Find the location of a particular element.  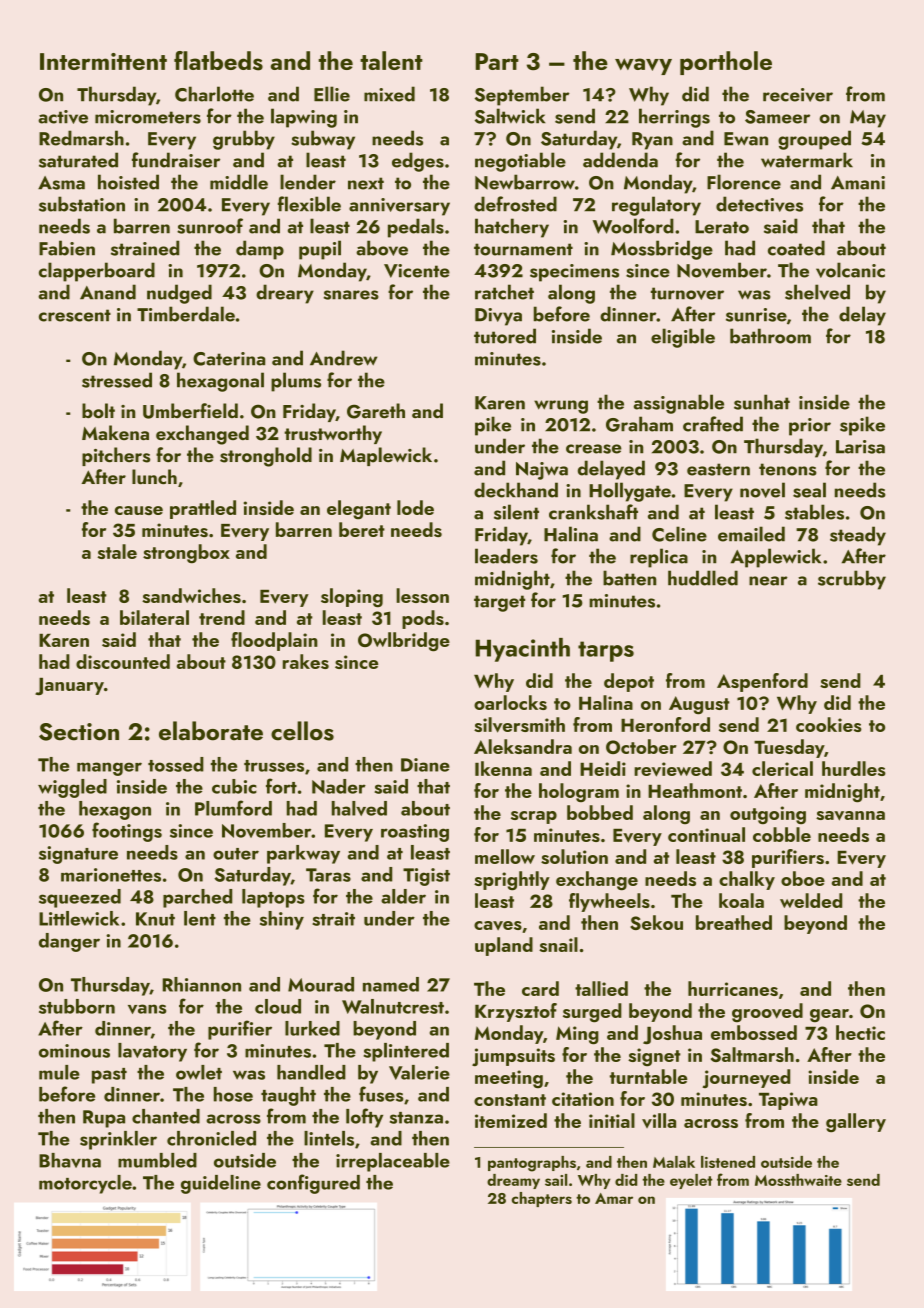

parched is located at coordinates (197, 898).
